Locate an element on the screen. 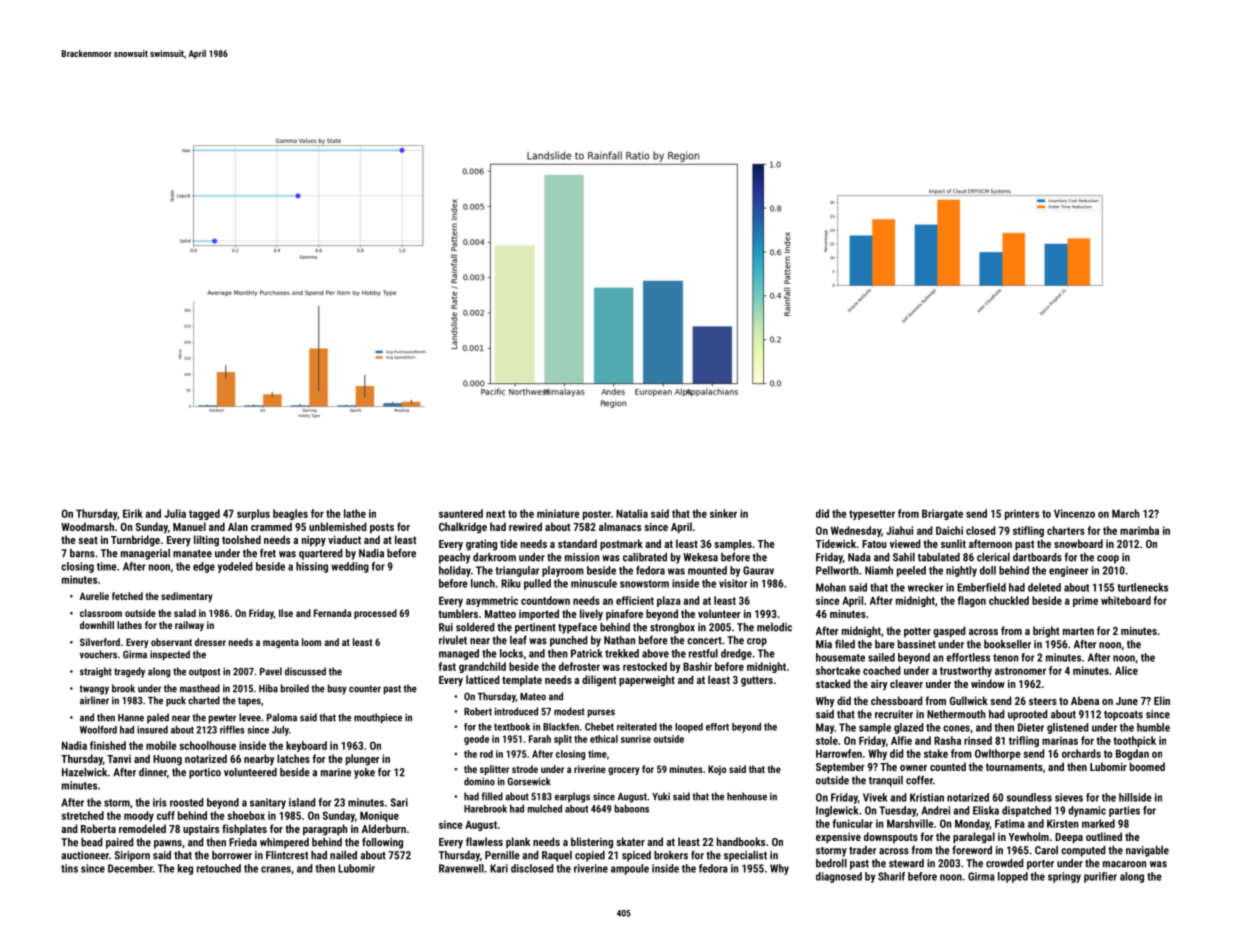 This screenshot has width=1233, height=952. humble is located at coordinates (1153, 727).
